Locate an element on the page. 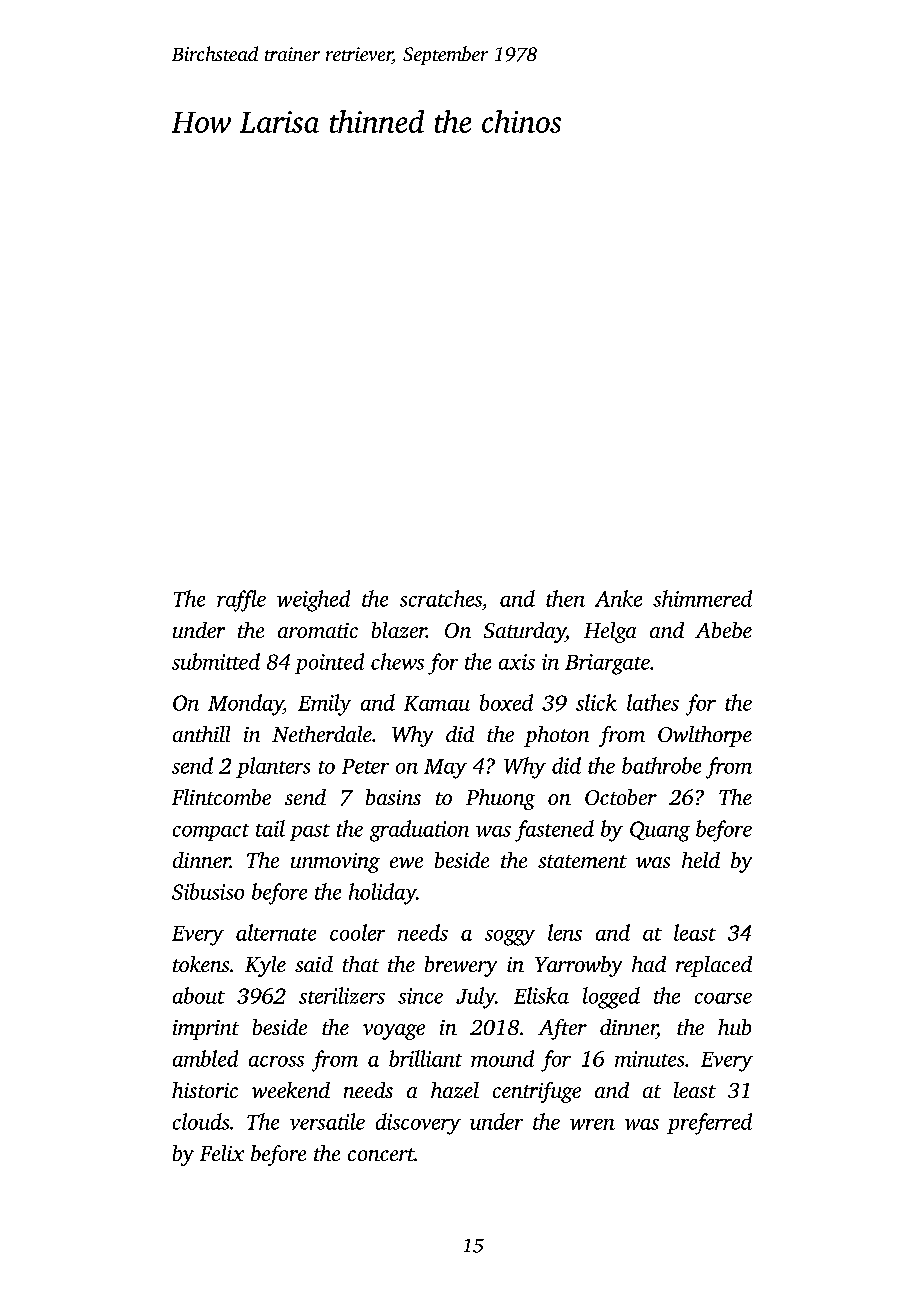 This image has height=1311, width=924. raffle is located at coordinates (241, 601).
